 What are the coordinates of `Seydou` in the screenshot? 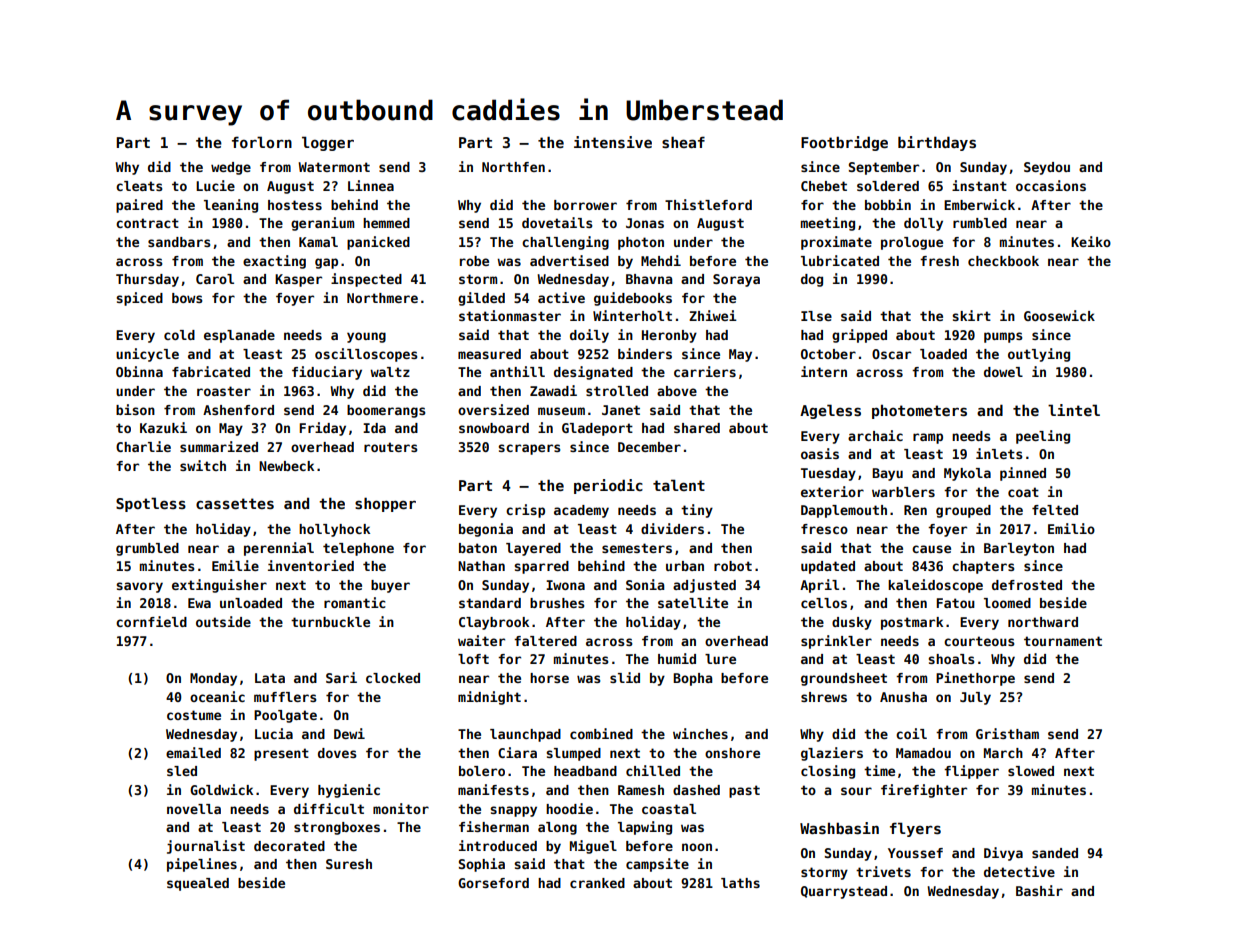 It's located at (1047, 168).
